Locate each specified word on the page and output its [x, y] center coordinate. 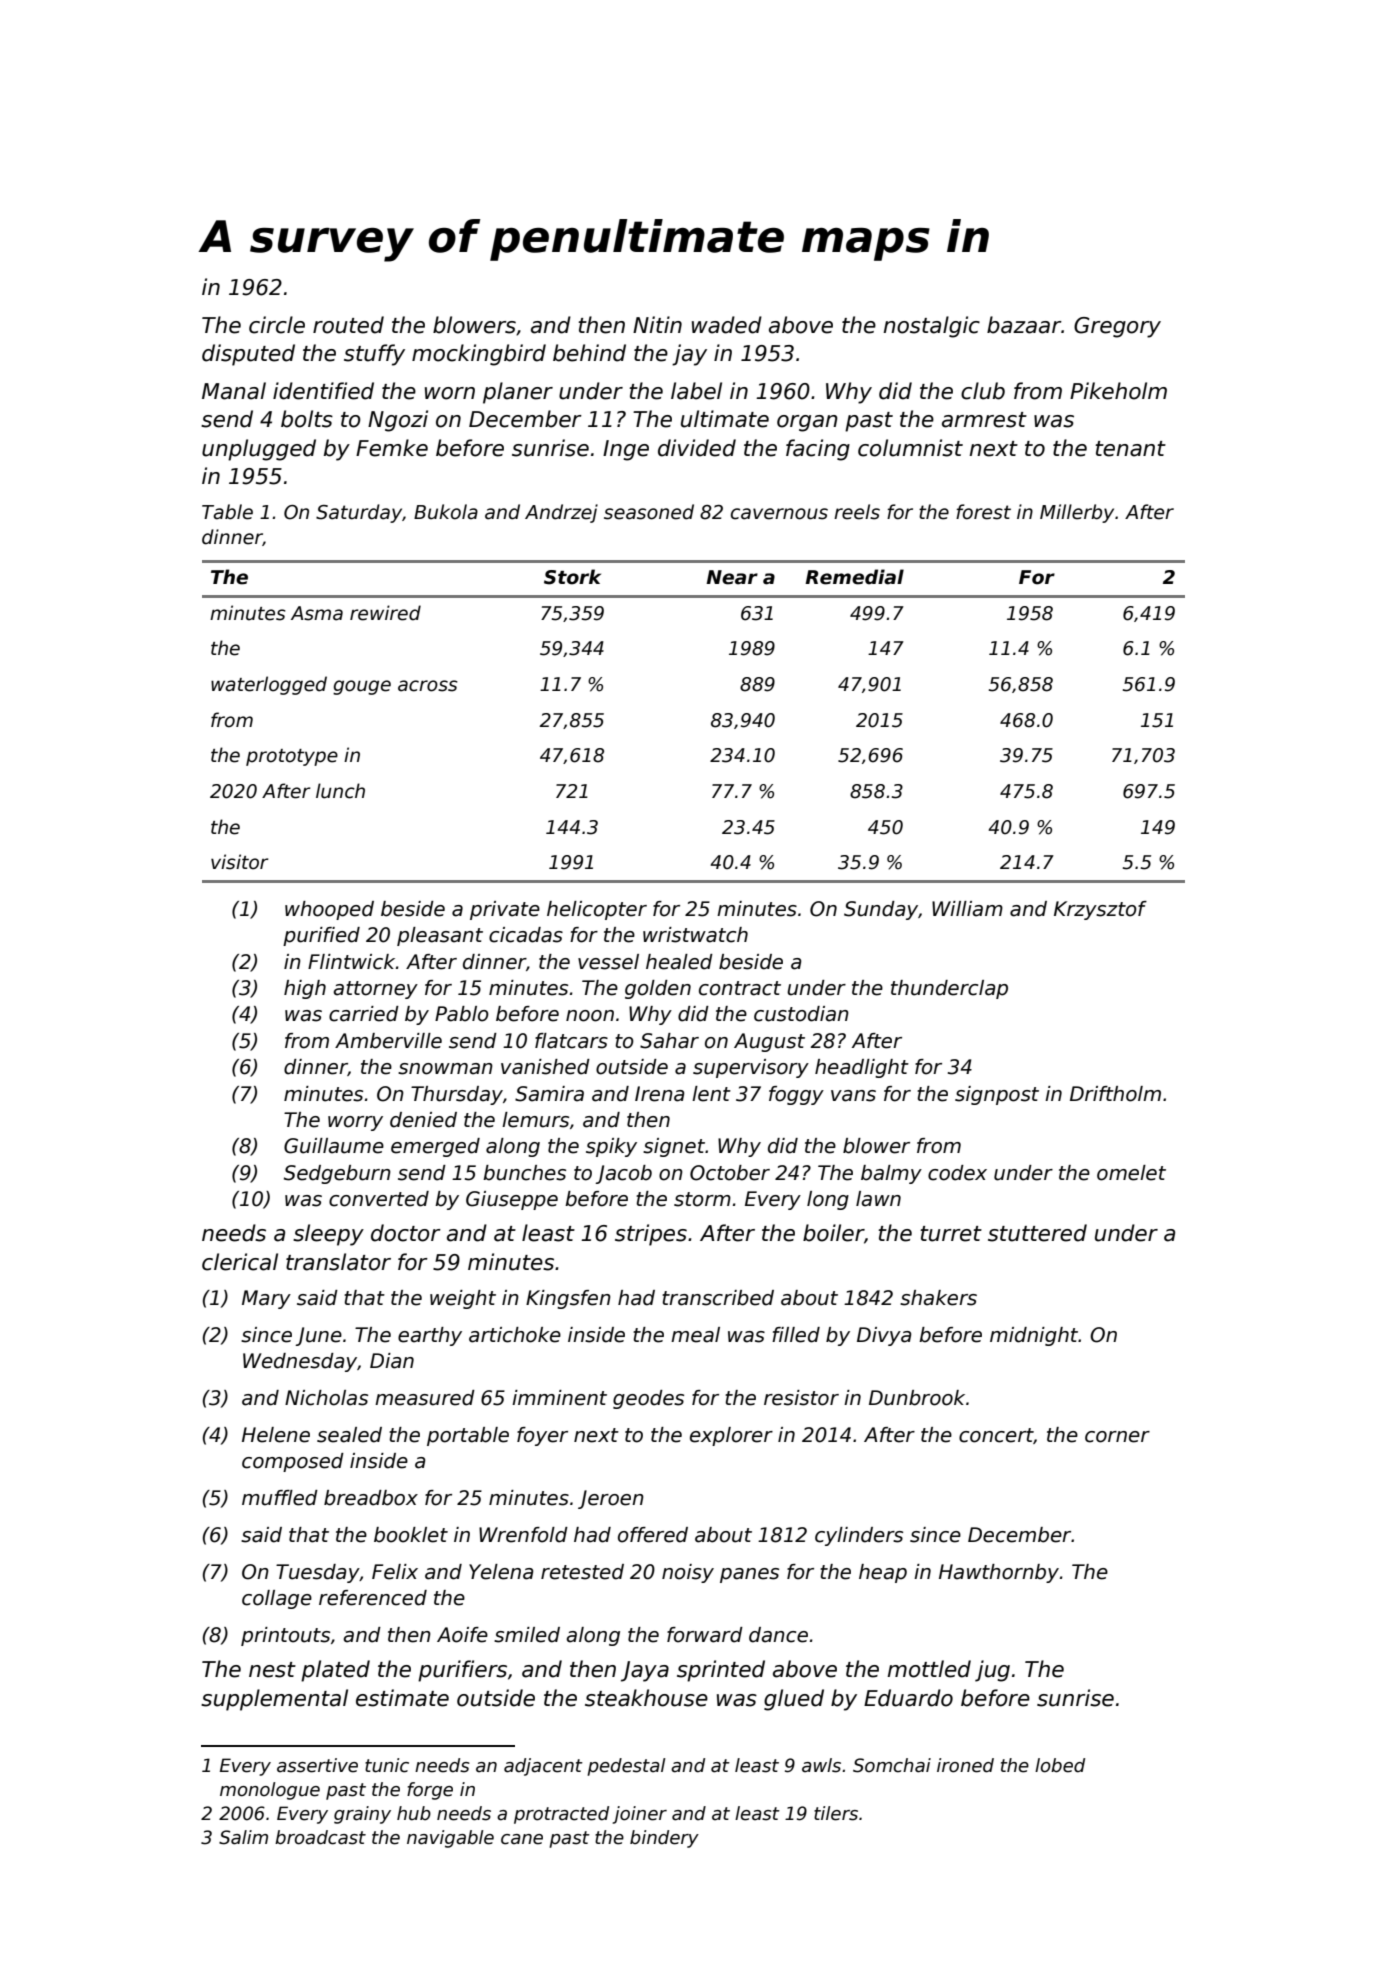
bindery [664, 1839]
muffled [280, 1498]
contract [740, 988]
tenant [1130, 449]
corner [1117, 1437]
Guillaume [334, 1146]
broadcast [320, 1837]
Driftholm [1115, 1094]
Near [732, 577]
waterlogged [269, 685]
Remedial [854, 577]
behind [589, 353]
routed [348, 325]
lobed [1060, 1765]
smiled [527, 1635]
